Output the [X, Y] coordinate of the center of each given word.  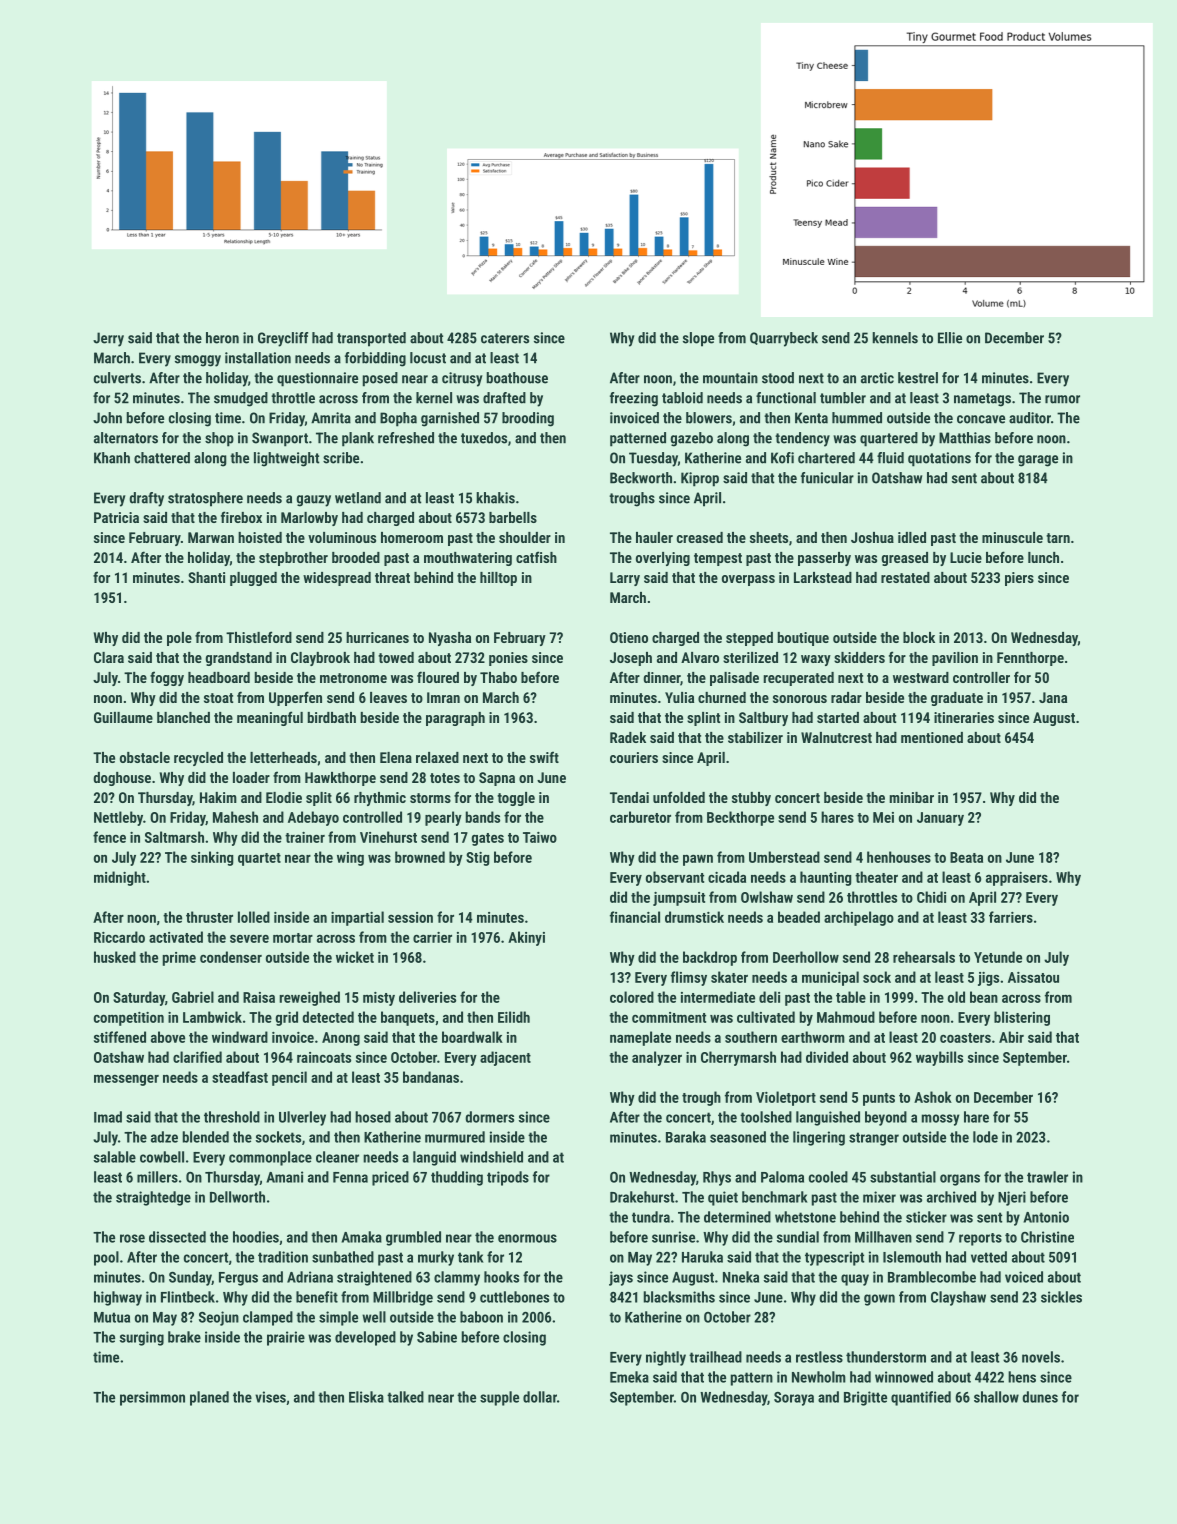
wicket [355, 957]
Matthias [965, 438]
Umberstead [784, 857]
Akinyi [526, 938]
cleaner [337, 1157]
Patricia [116, 517]
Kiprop [700, 479]
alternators [126, 438]
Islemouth [912, 1257]
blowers [709, 418]
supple [499, 1398]
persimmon [152, 1398]
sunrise [673, 1237]
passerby [824, 559]
